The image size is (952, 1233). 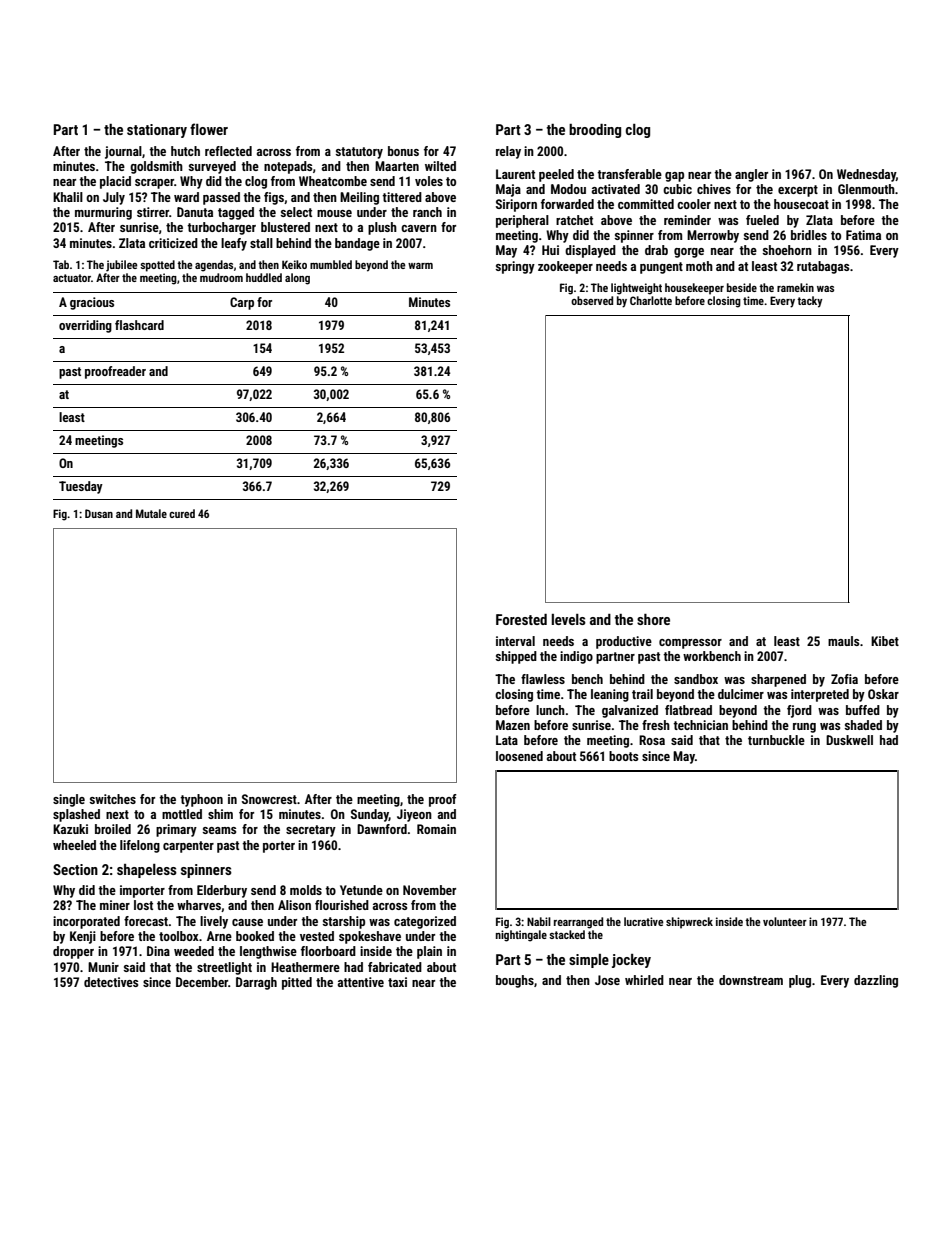 What do you see at coordinates (516, 657) in the document?
I see `shipped` at bounding box center [516, 657].
